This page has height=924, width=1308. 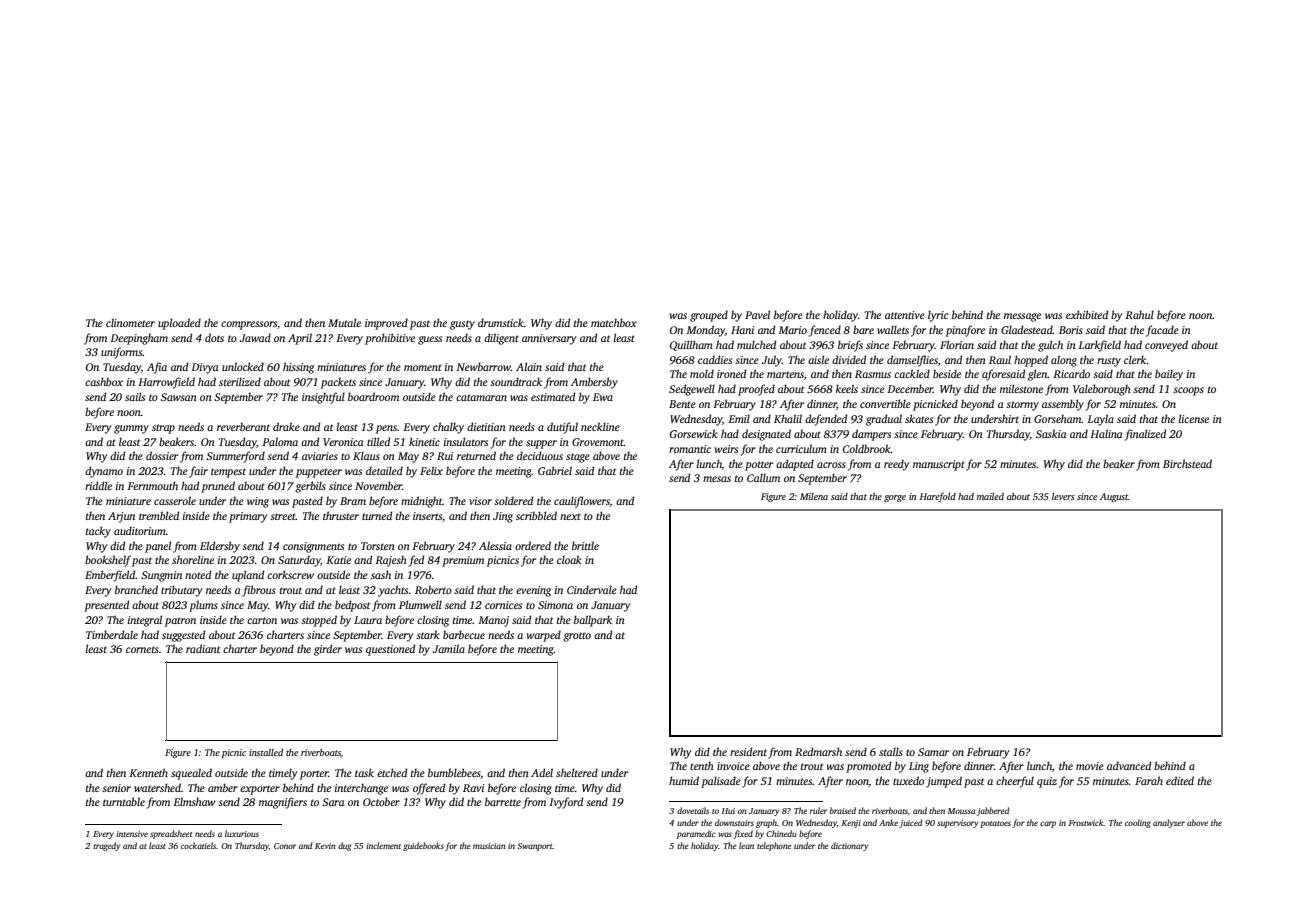 What do you see at coordinates (1193, 418) in the page?
I see `license` at bounding box center [1193, 418].
